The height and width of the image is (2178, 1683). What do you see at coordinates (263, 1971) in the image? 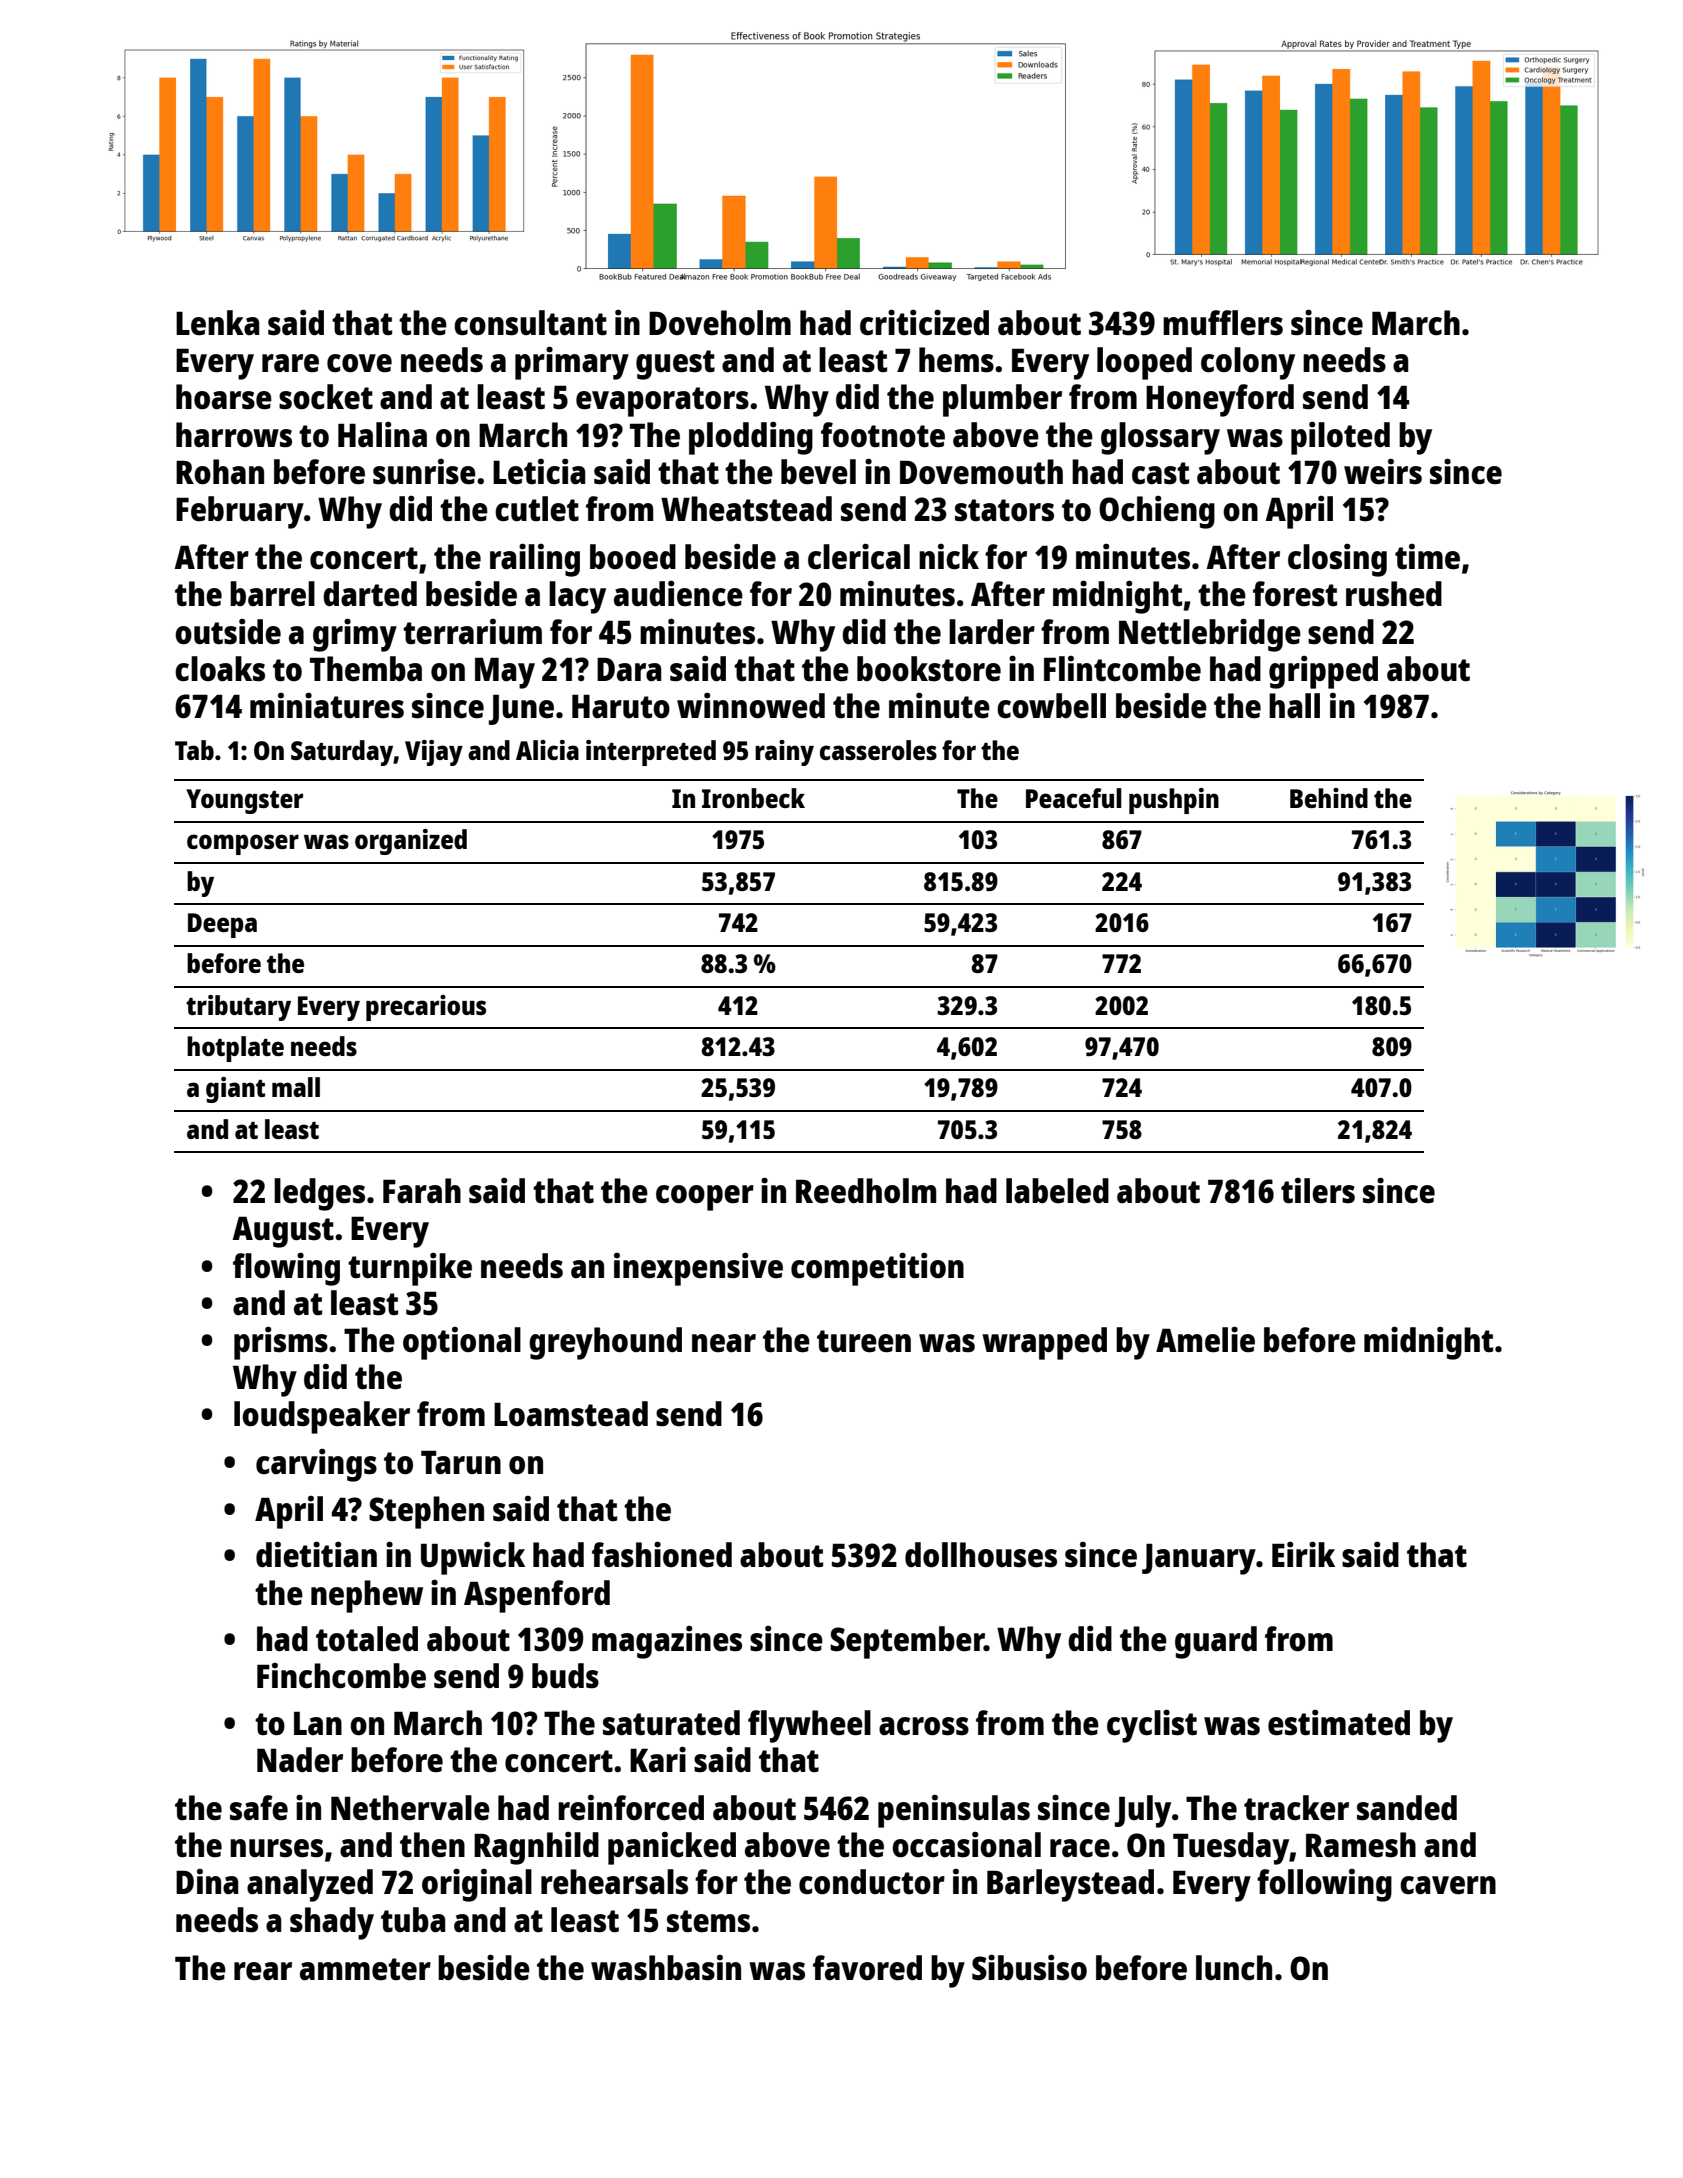
I see `rear` at bounding box center [263, 1971].
